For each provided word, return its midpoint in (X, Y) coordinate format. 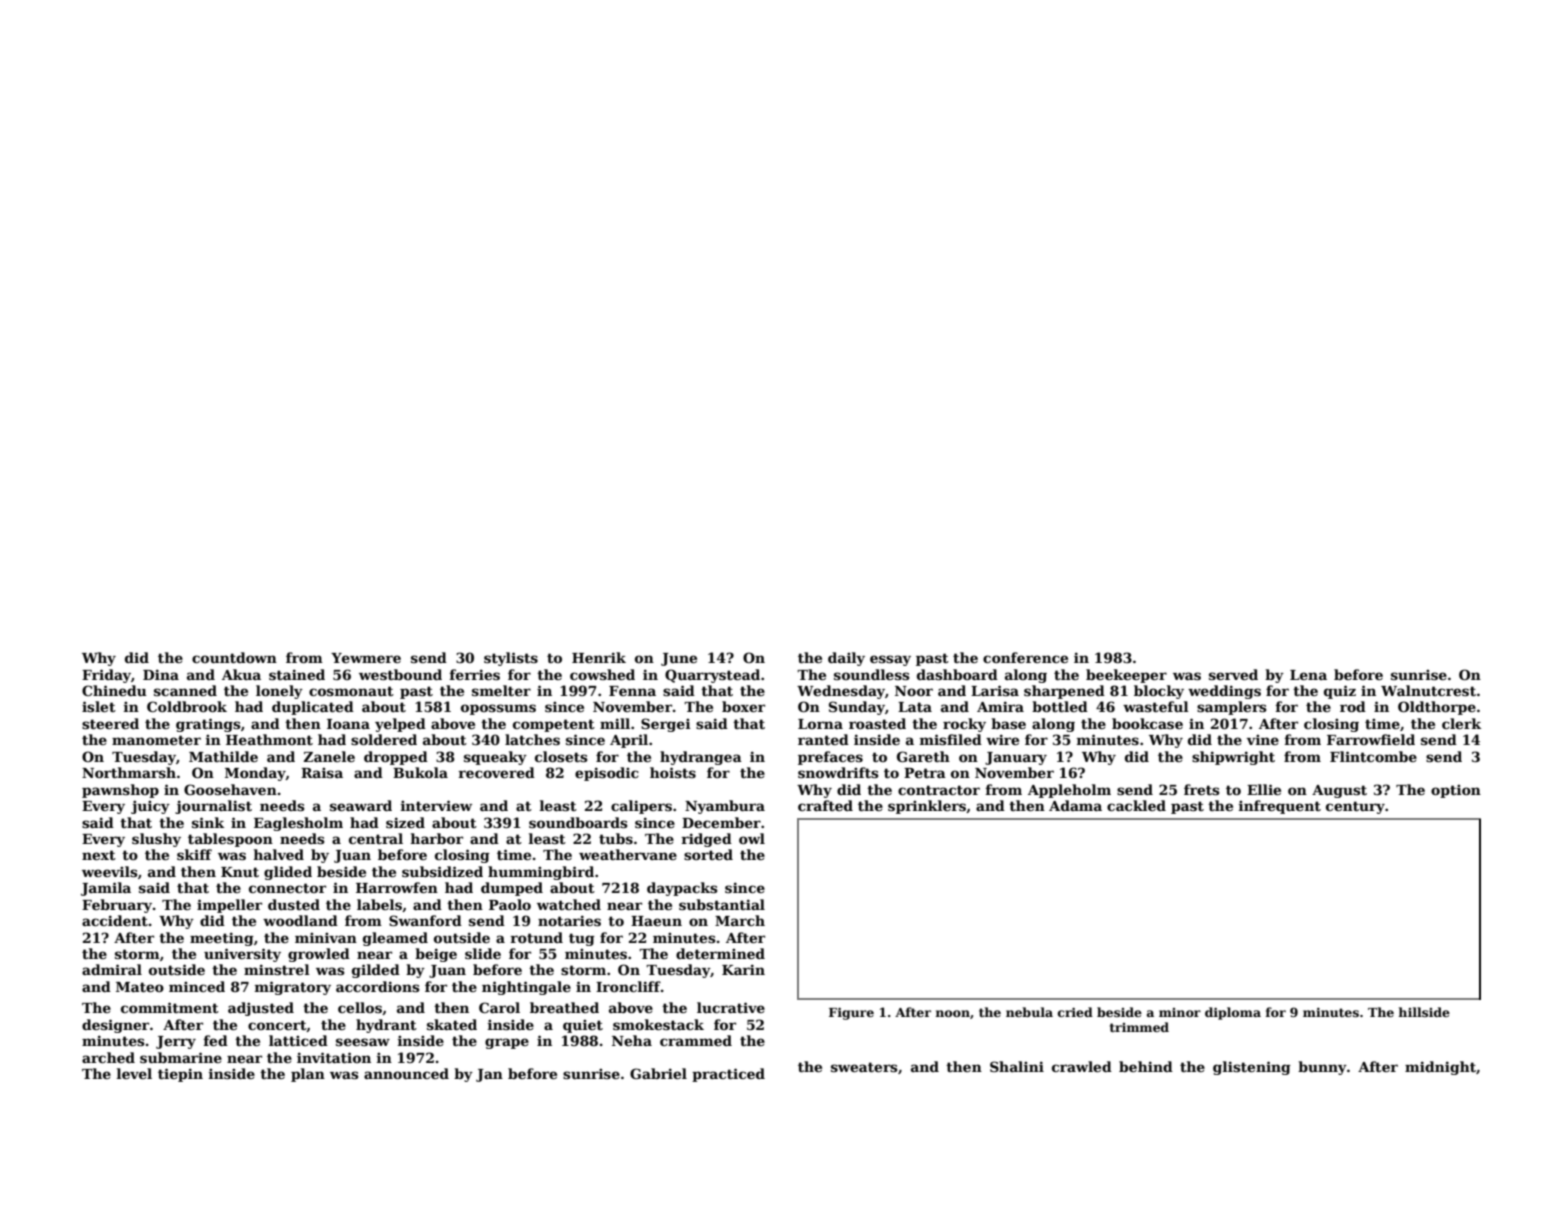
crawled (1082, 1066)
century (1355, 807)
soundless (872, 674)
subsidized (442, 871)
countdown (234, 657)
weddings (1224, 692)
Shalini (1017, 1066)
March (740, 920)
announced (406, 1073)
